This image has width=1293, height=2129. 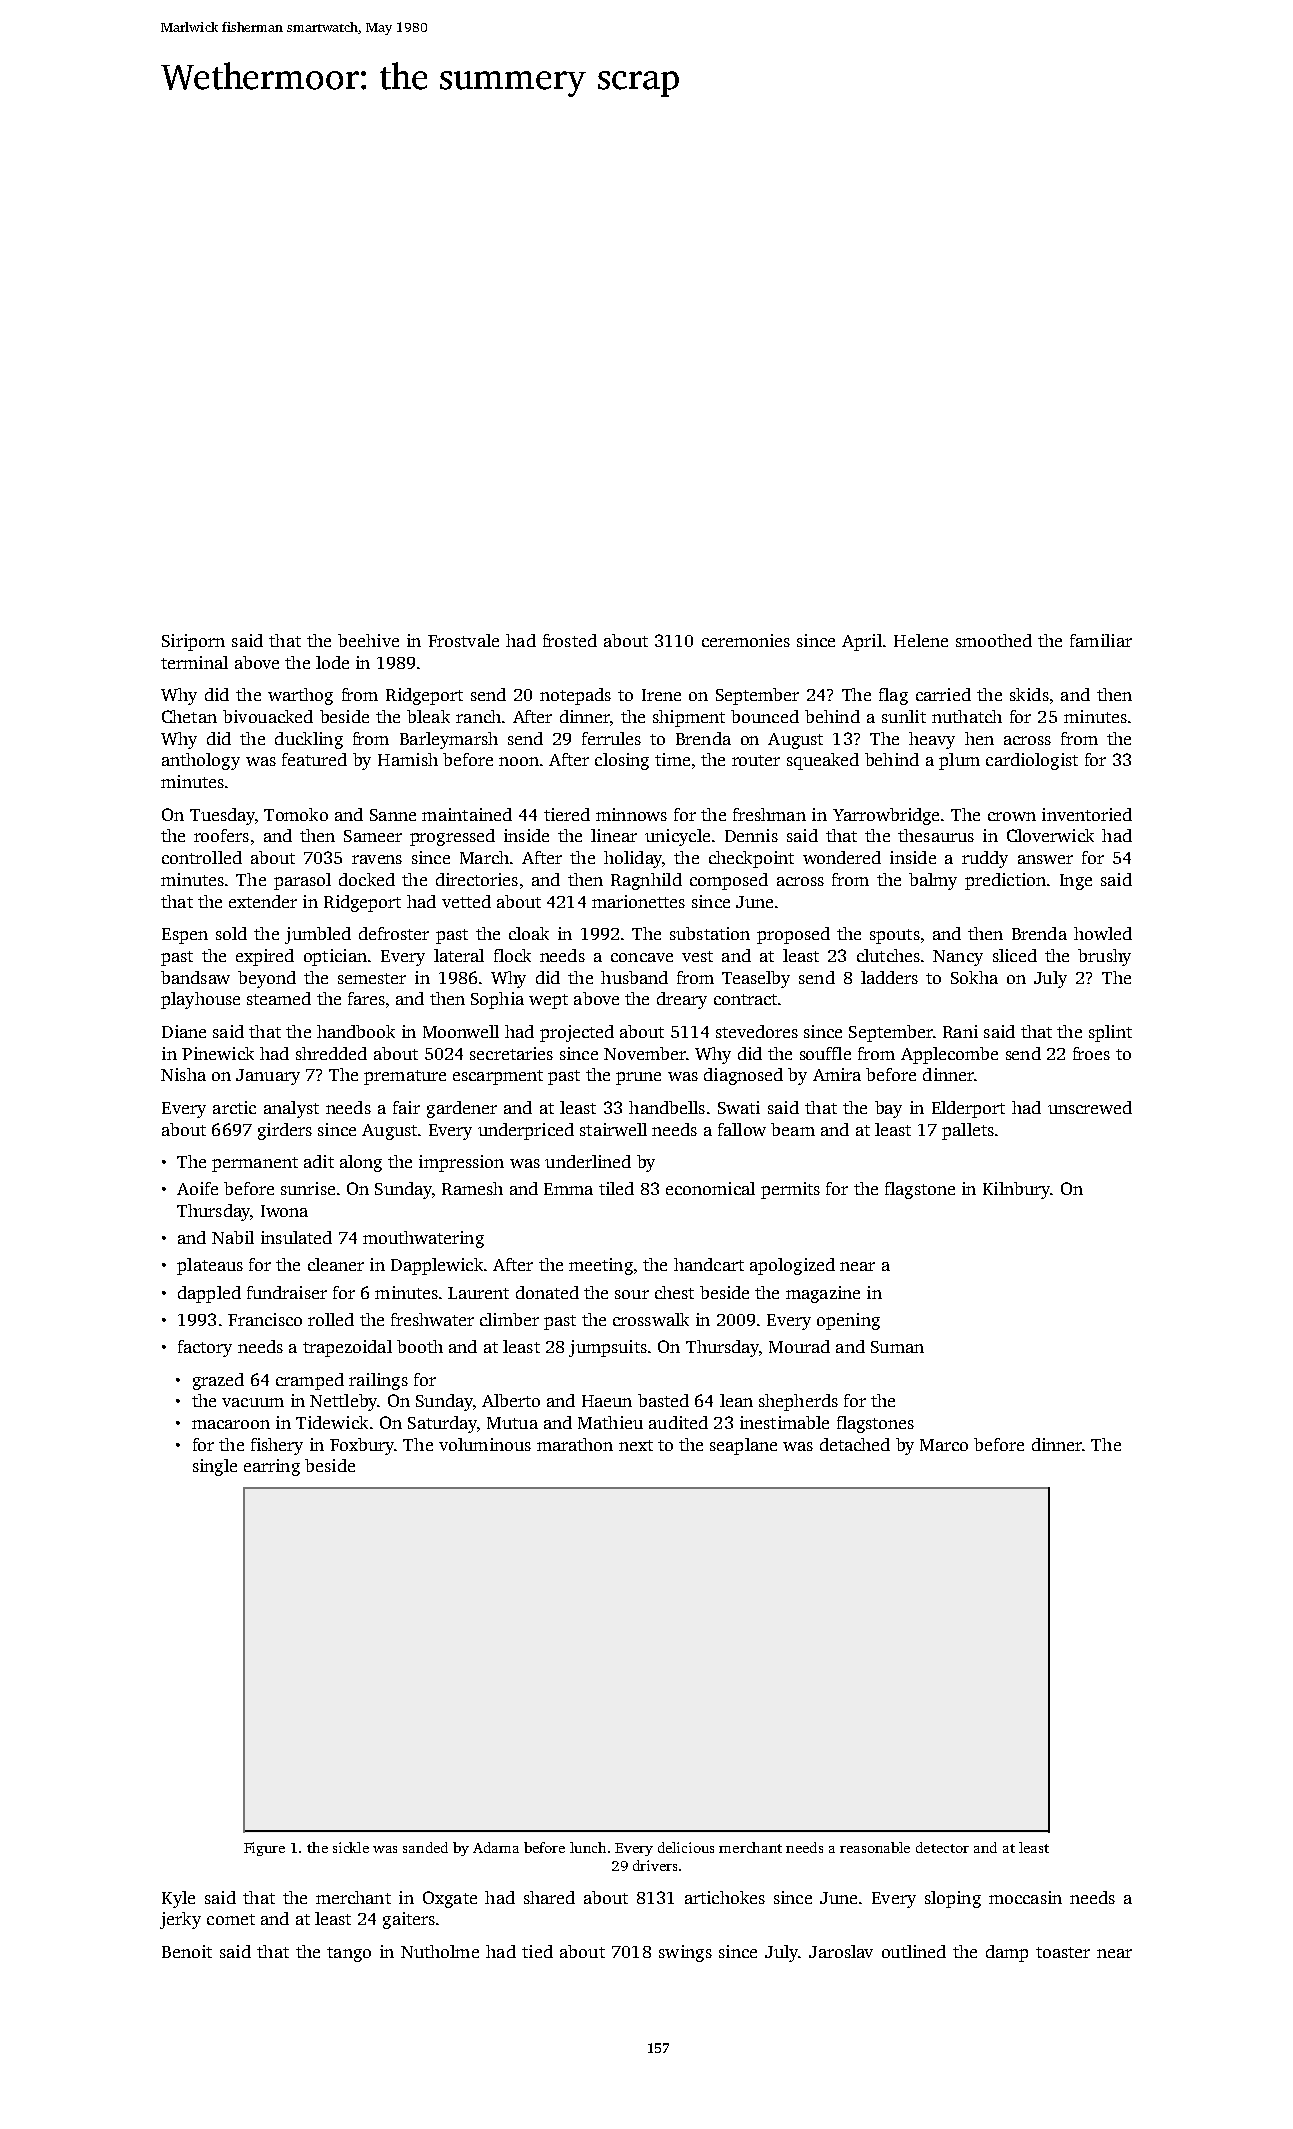 What do you see at coordinates (178, 1899) in the image?
I see `Kyle` at bounding box center [178, 1899].
